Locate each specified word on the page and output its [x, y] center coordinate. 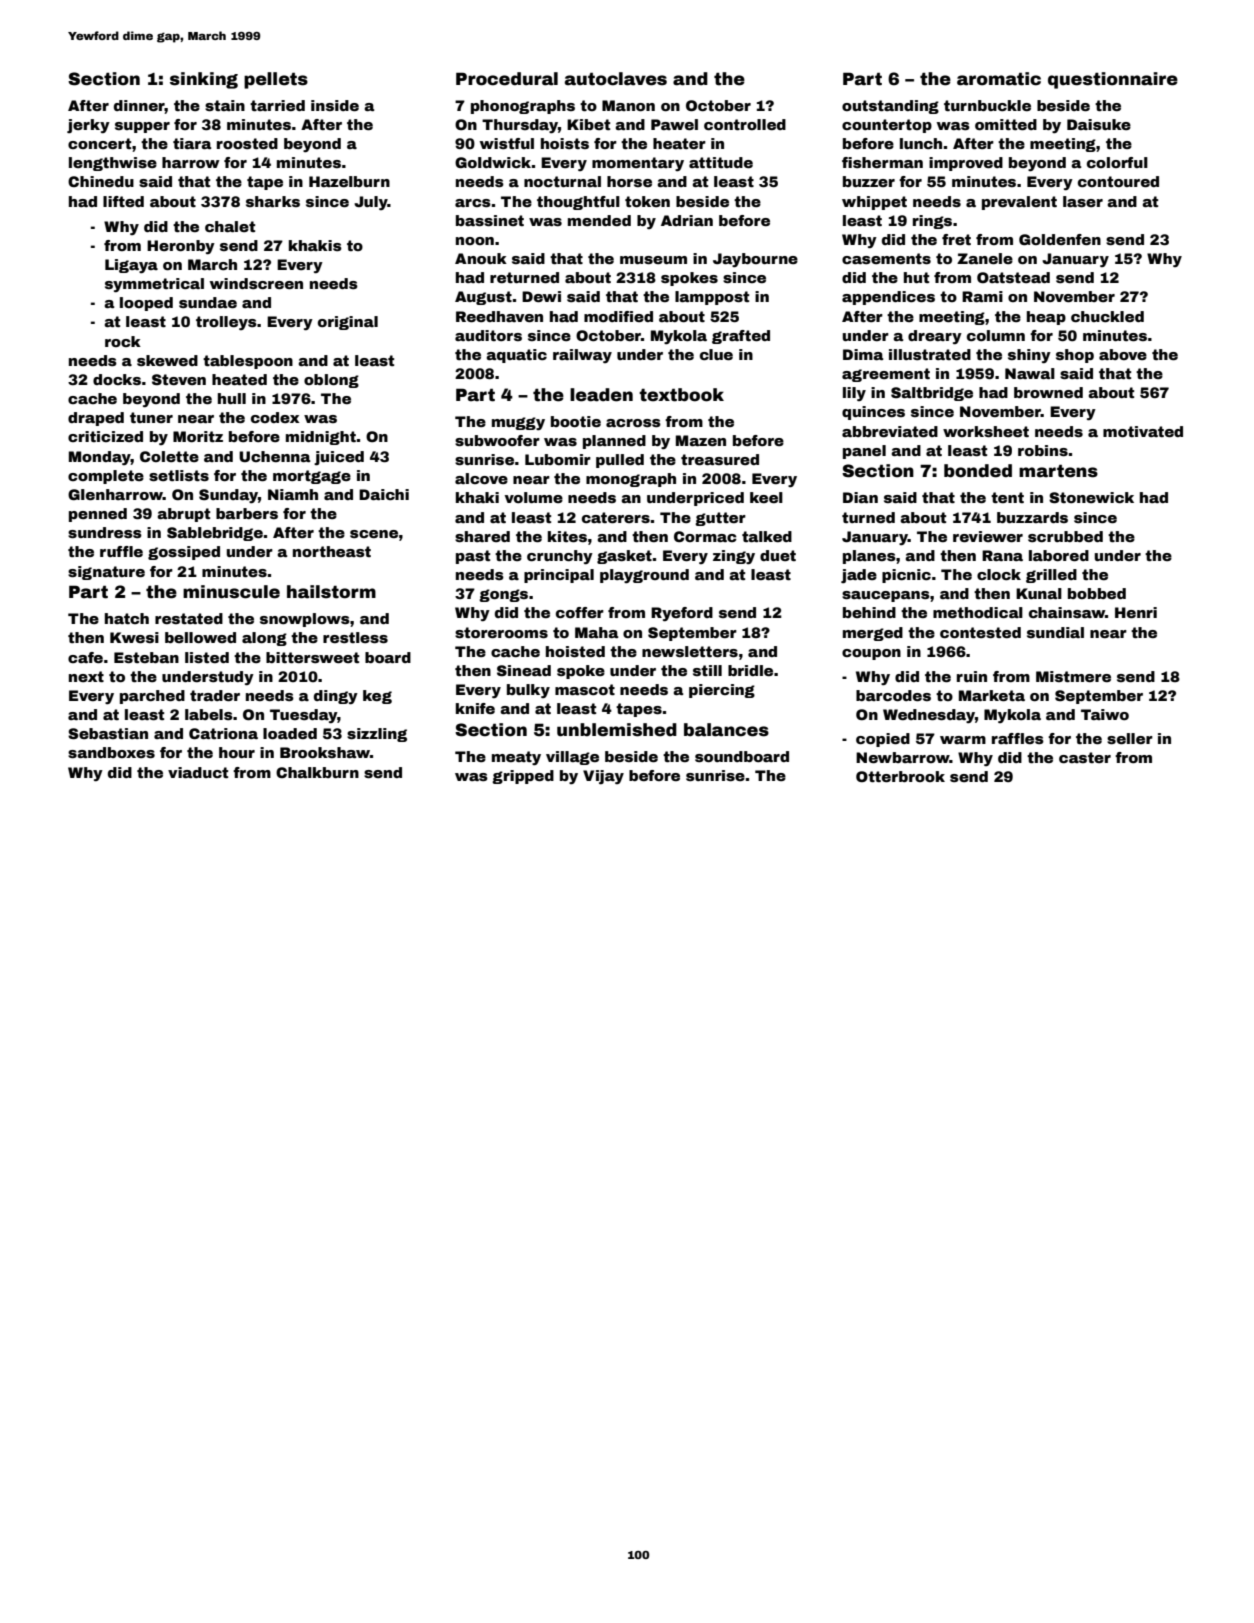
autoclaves [616, 79]
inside [335, 105]
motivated [1143, 431]
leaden [601, 395]
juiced [339, 458]
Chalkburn [317, 772]
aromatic [999, 79]
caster [1085, 757]
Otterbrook [900, 776]
